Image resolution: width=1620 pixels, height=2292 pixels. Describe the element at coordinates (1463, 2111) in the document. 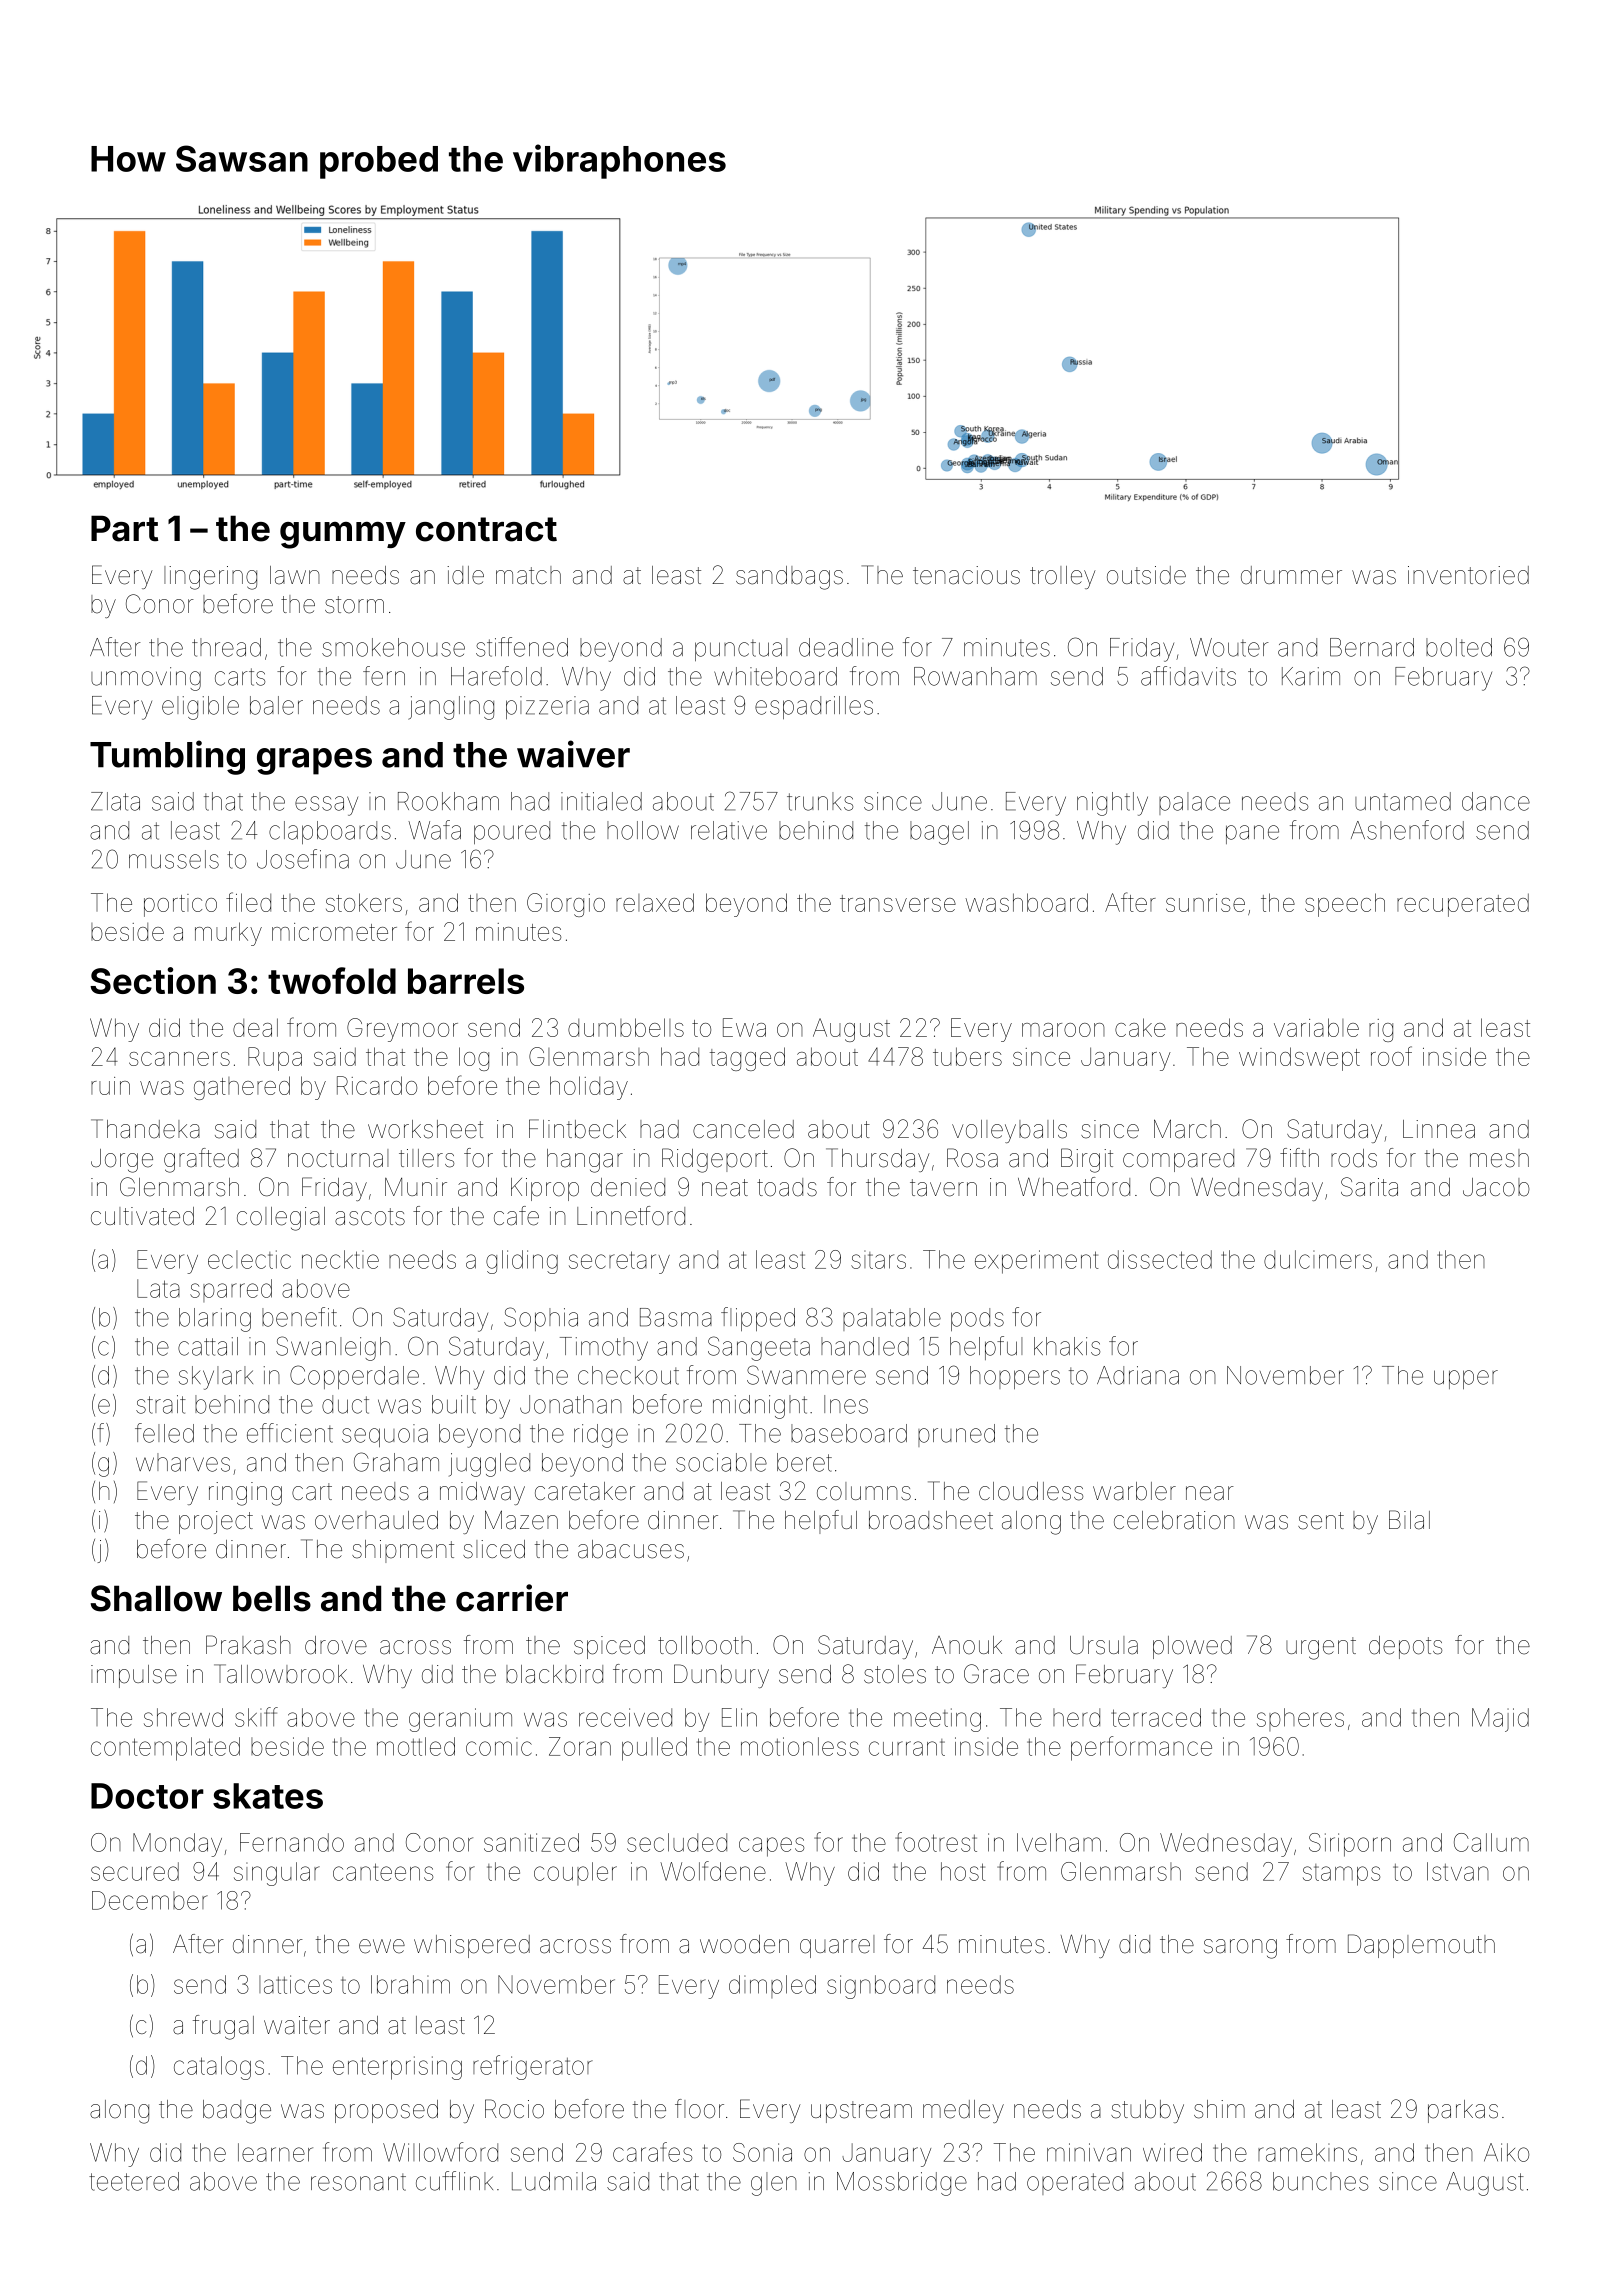

I see `parkas` at that location.
